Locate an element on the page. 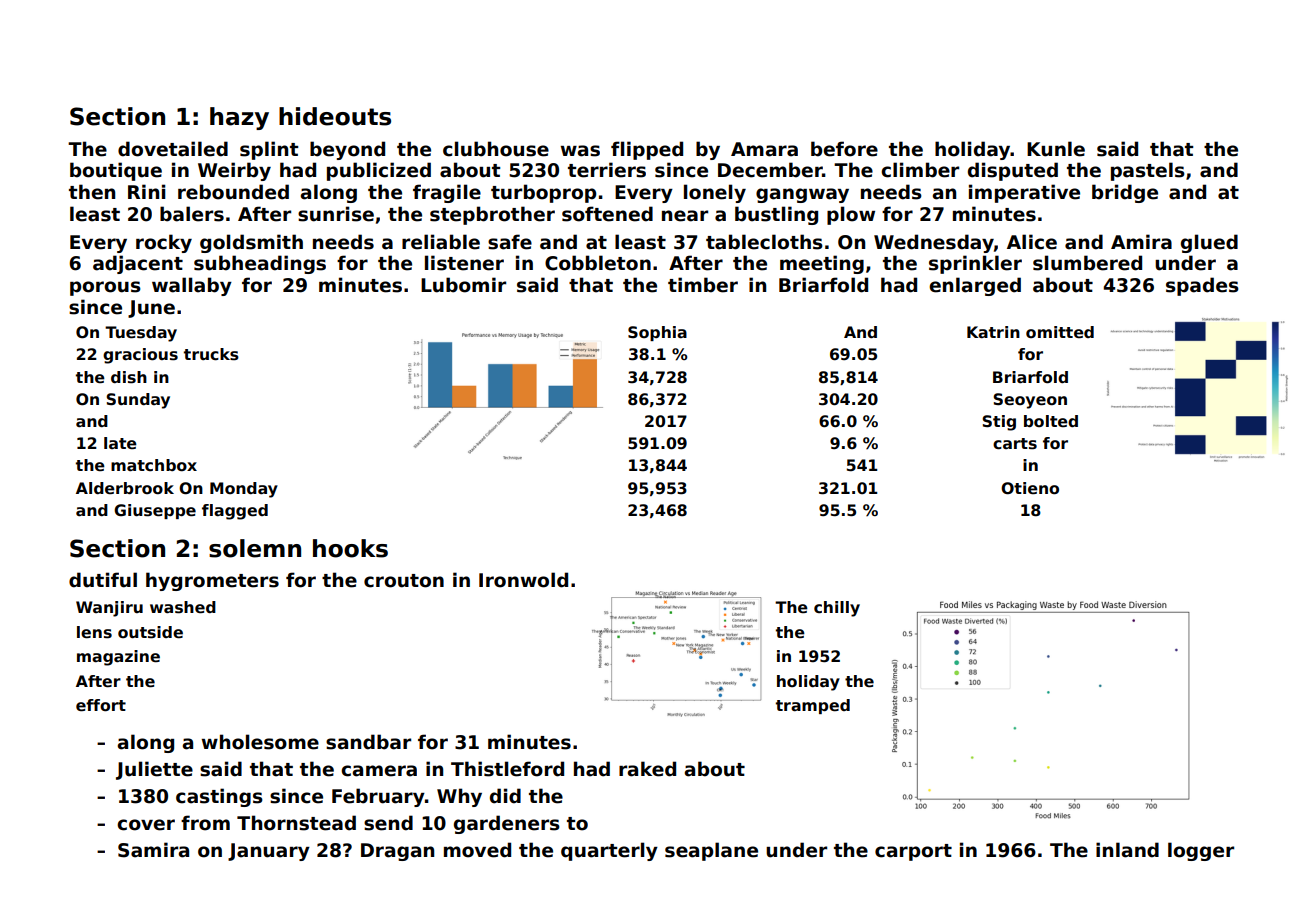 Image resolution: width=1308 pixels, height=924 pixels. dovetailed is located at coordinates (173, 149).
